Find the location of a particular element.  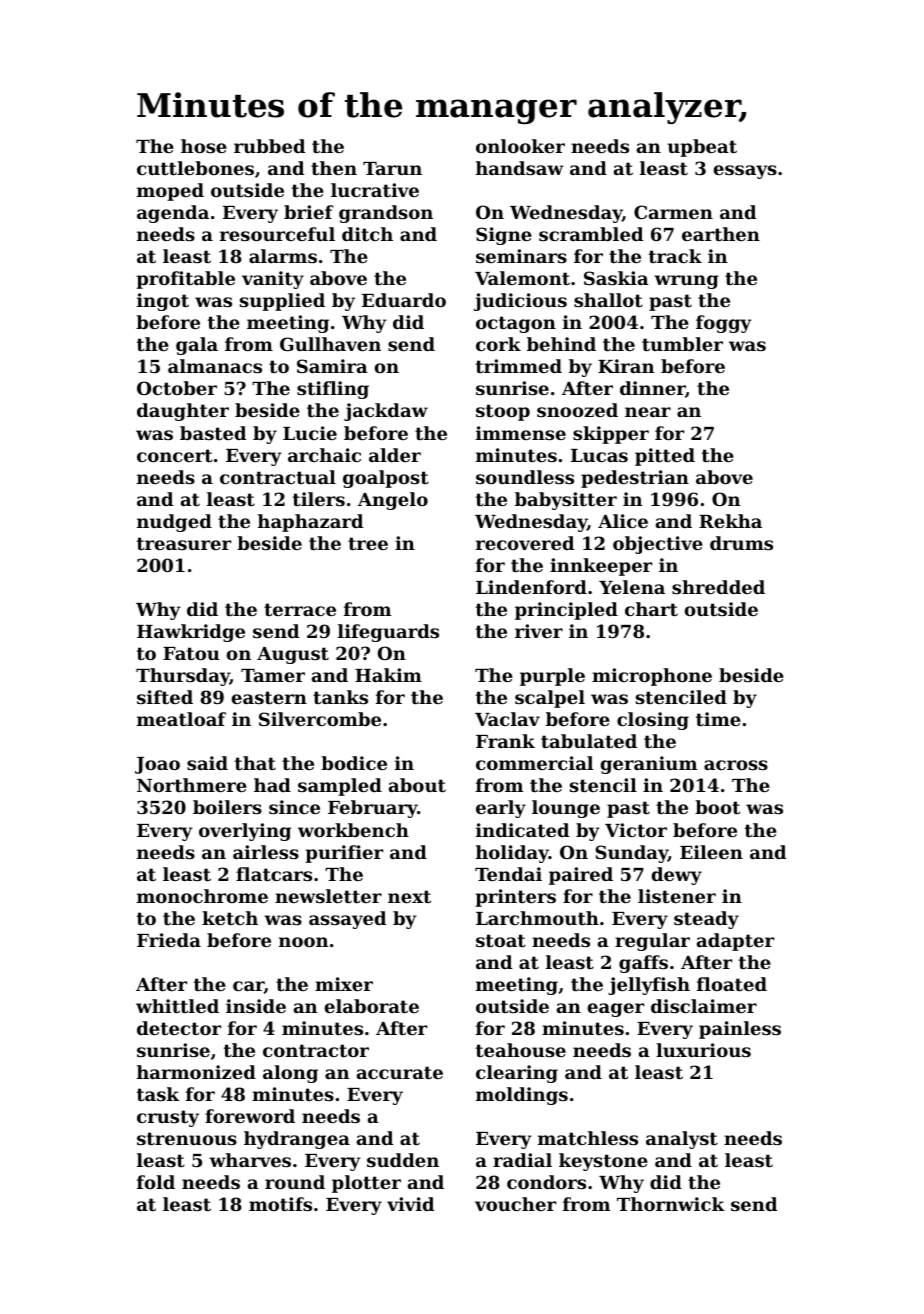

monochrome is located at coordinates (202, 896).
